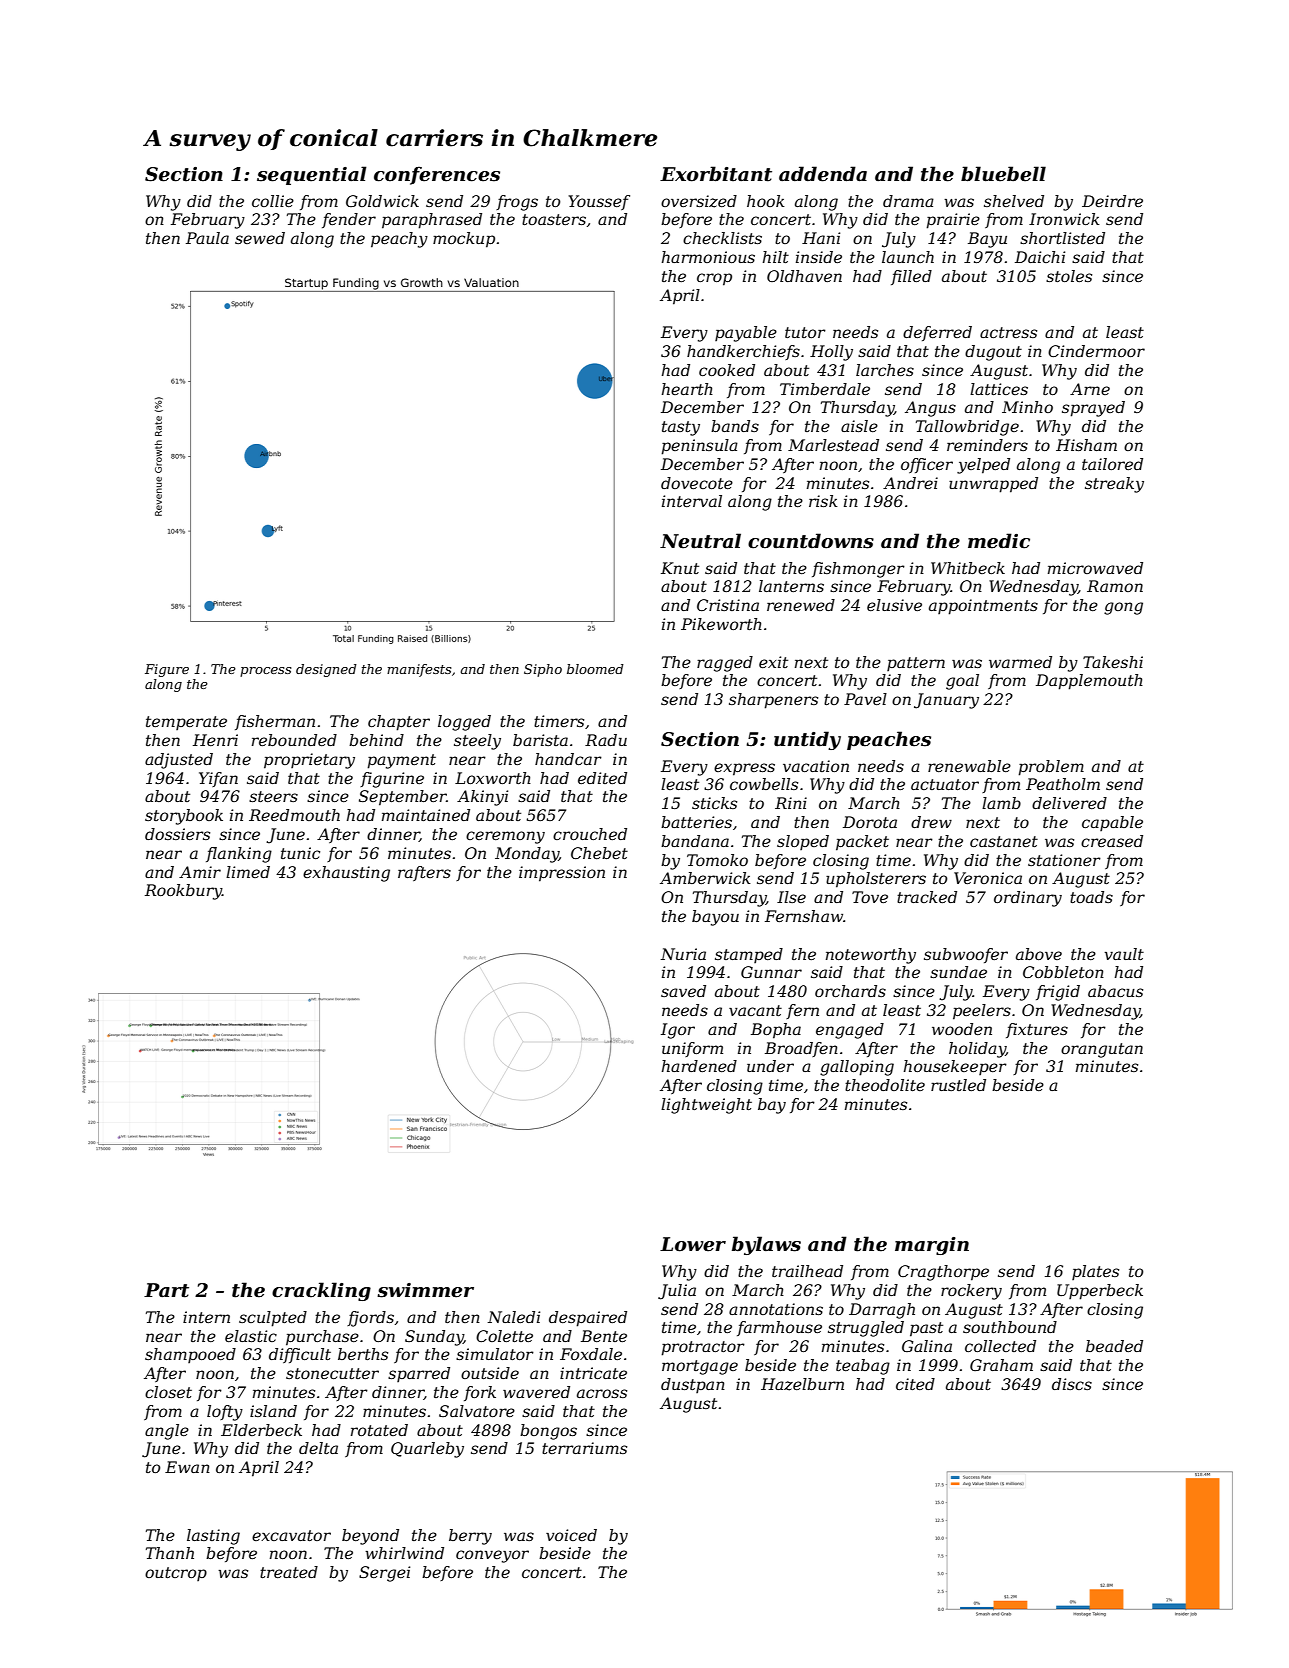 This screenshot has width=1289, height=1668. What do you see at coordinates (804, 276) in the screenshot?
I see `Oldhaven` at bounding box center [804, 276].
